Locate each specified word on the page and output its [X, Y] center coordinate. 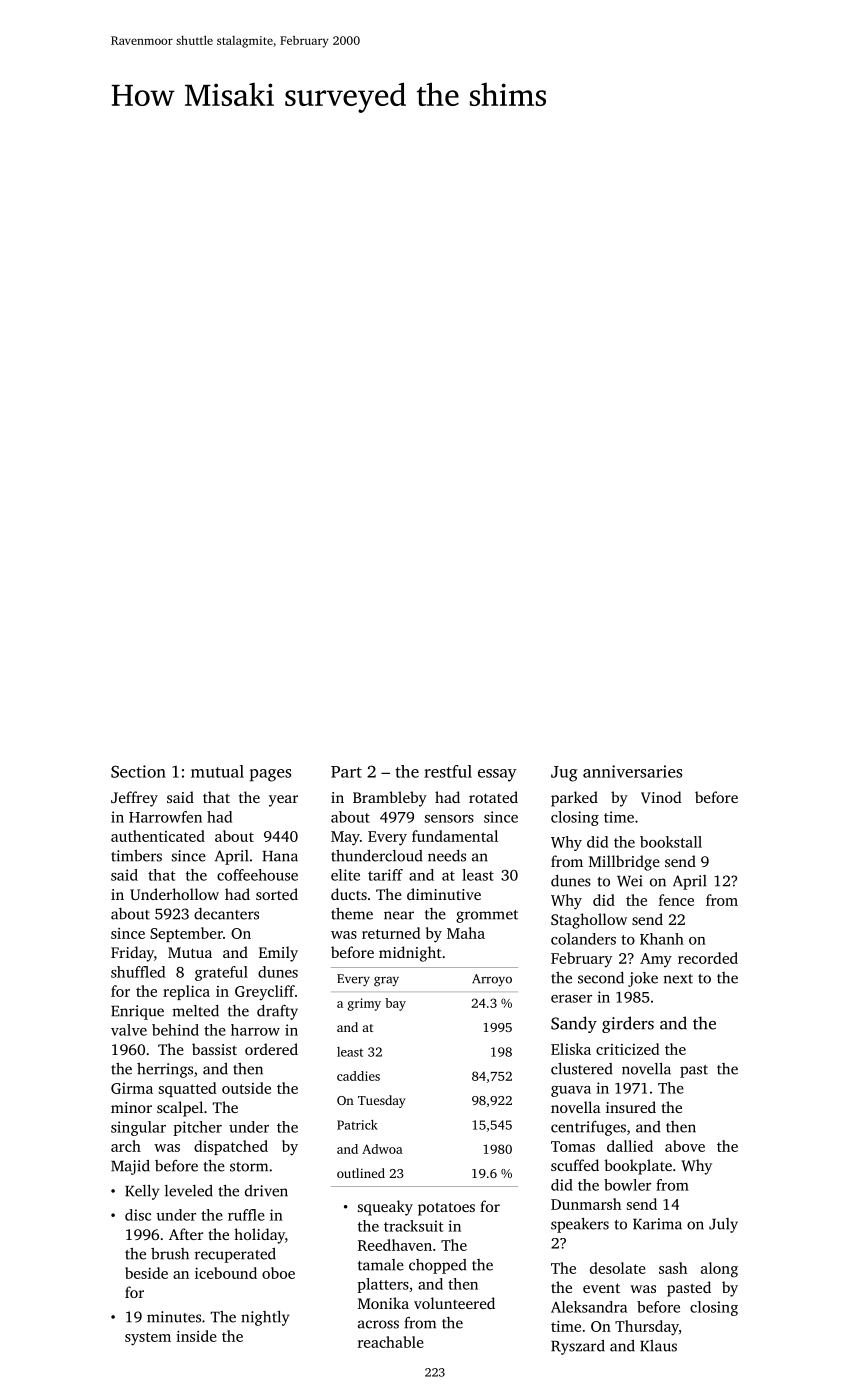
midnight [410, 954]
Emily [278, 954]
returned [391, 933]
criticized [628, 1049]
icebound [226, 1273]
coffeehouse [257, 875]
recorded [708, 958]
